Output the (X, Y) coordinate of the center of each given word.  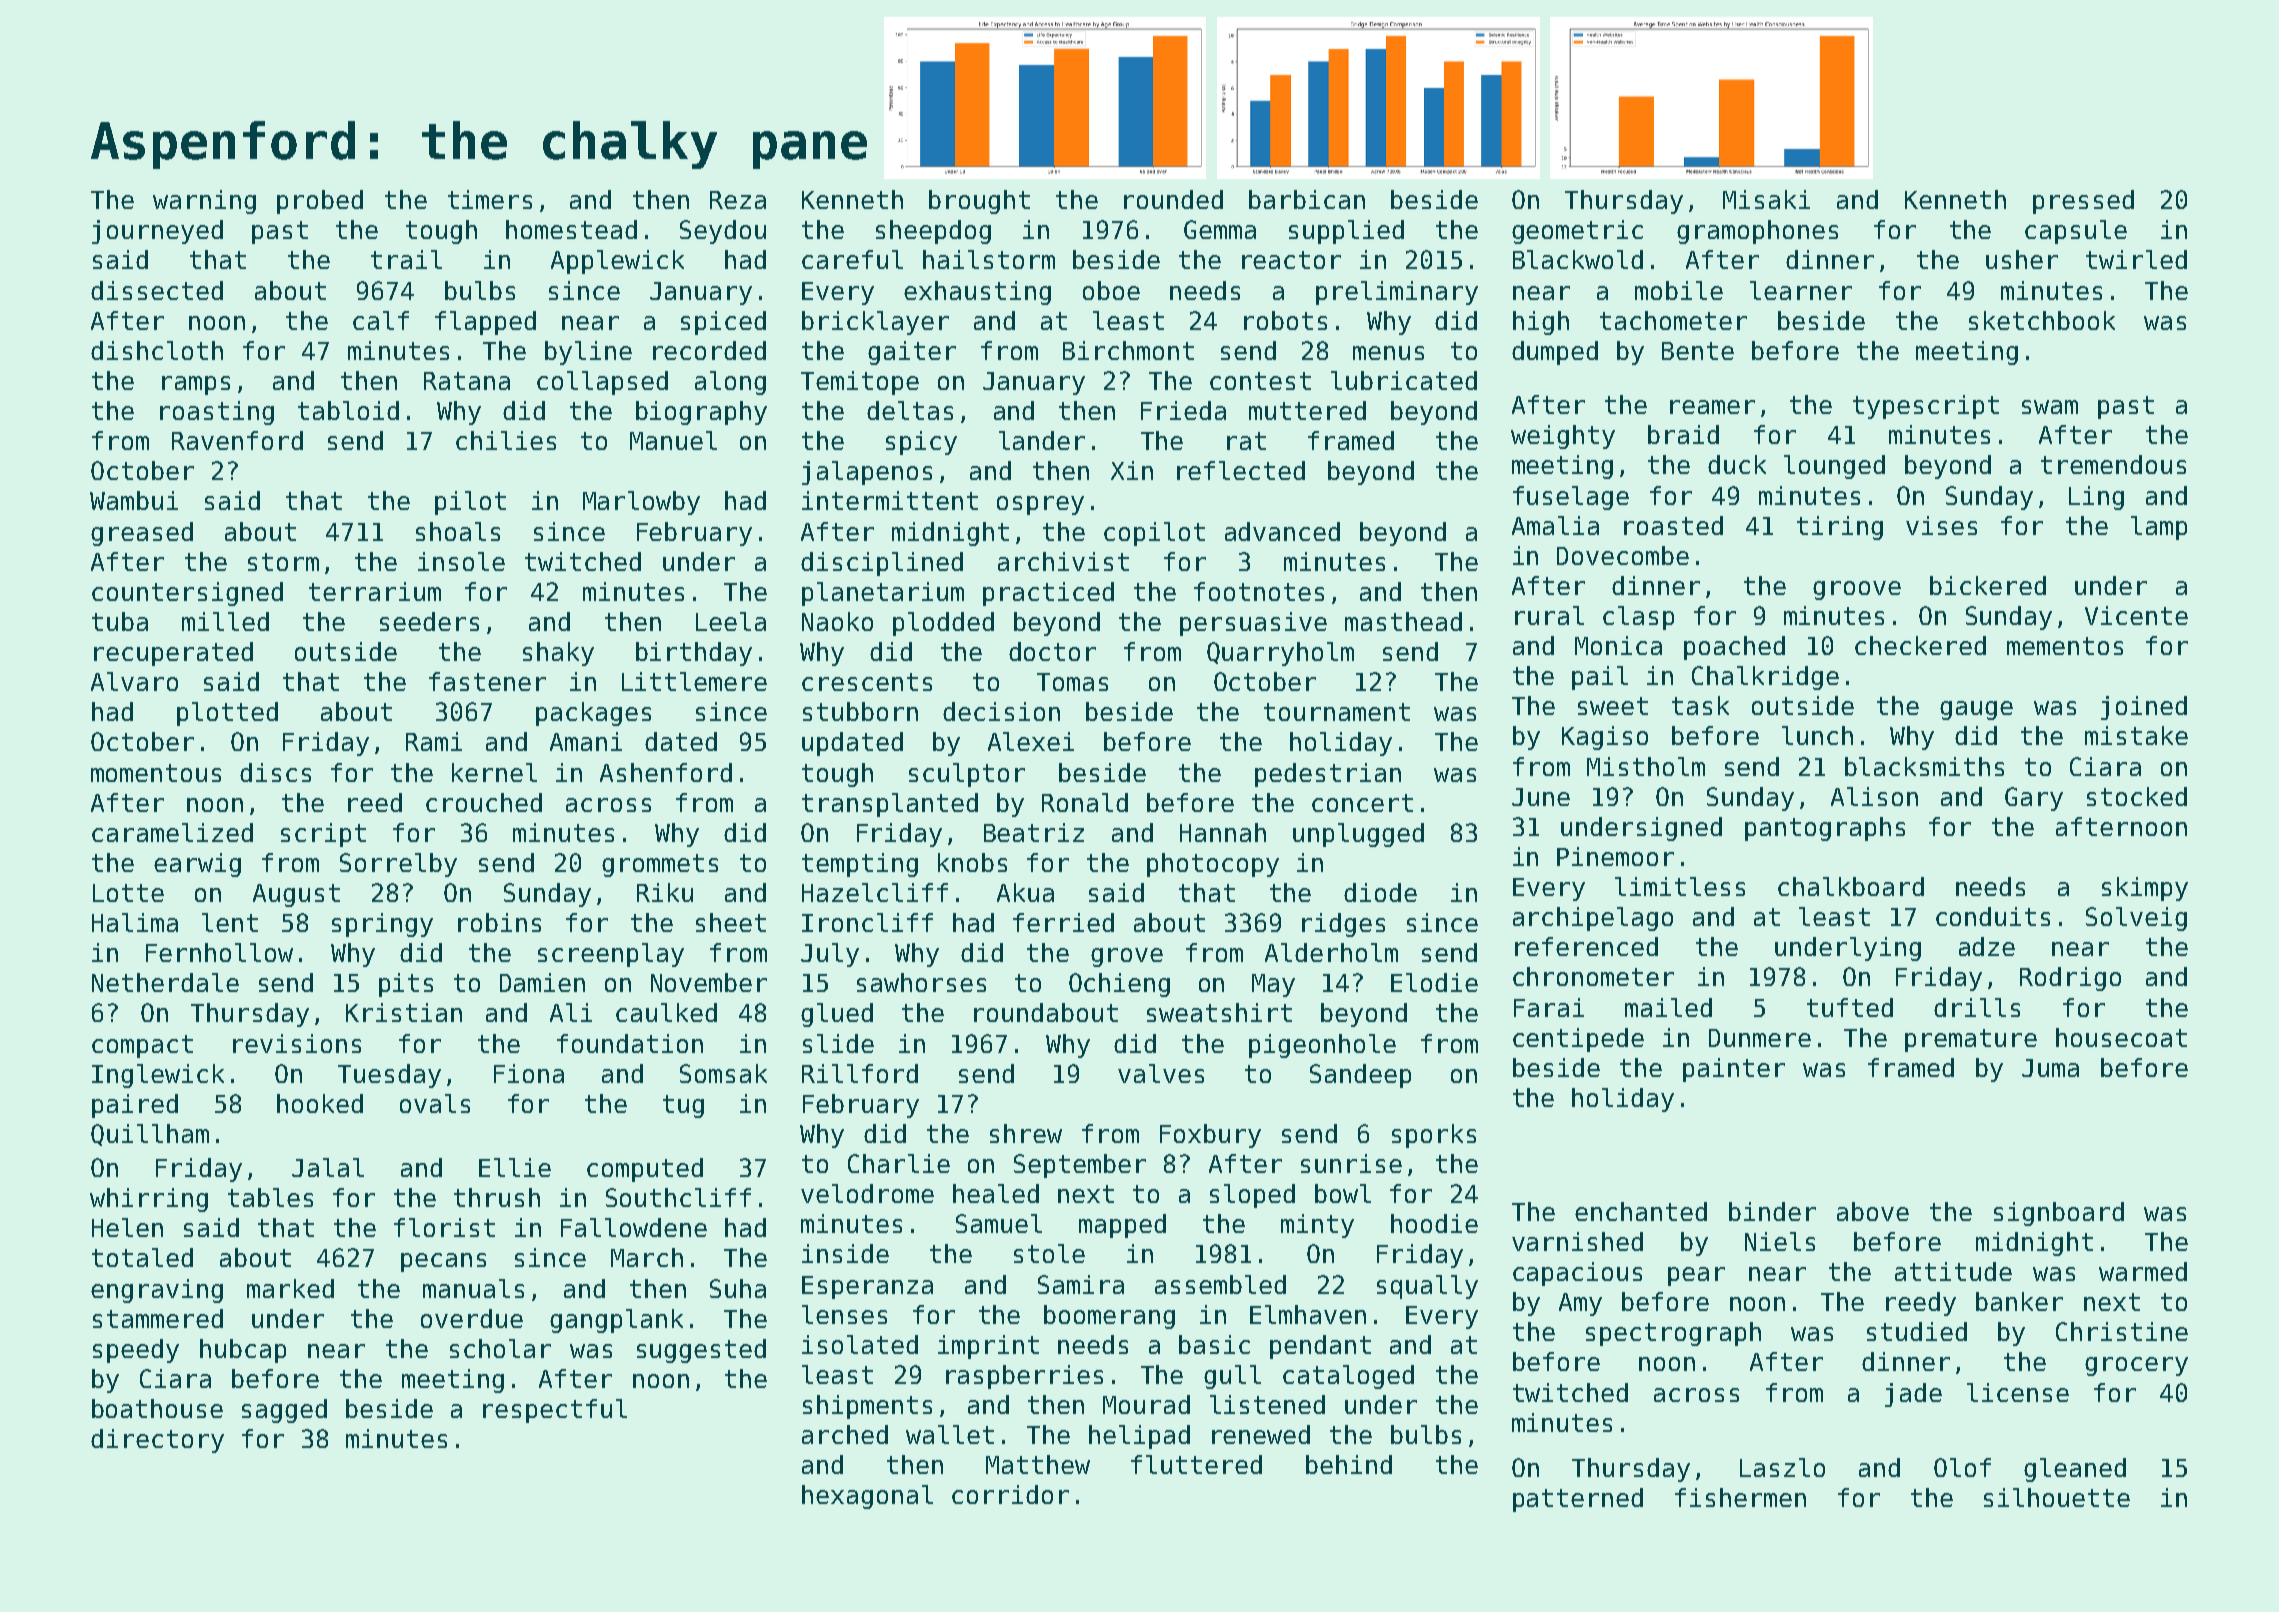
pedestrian (1328, 775)
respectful (555, 1411)
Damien (542, 982)
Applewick (617, 262)
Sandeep (1360, 1076)
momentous (156, 773)
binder (1772, 1211)
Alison (1874, 796)
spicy (921, 443)
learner (1801, 290)
